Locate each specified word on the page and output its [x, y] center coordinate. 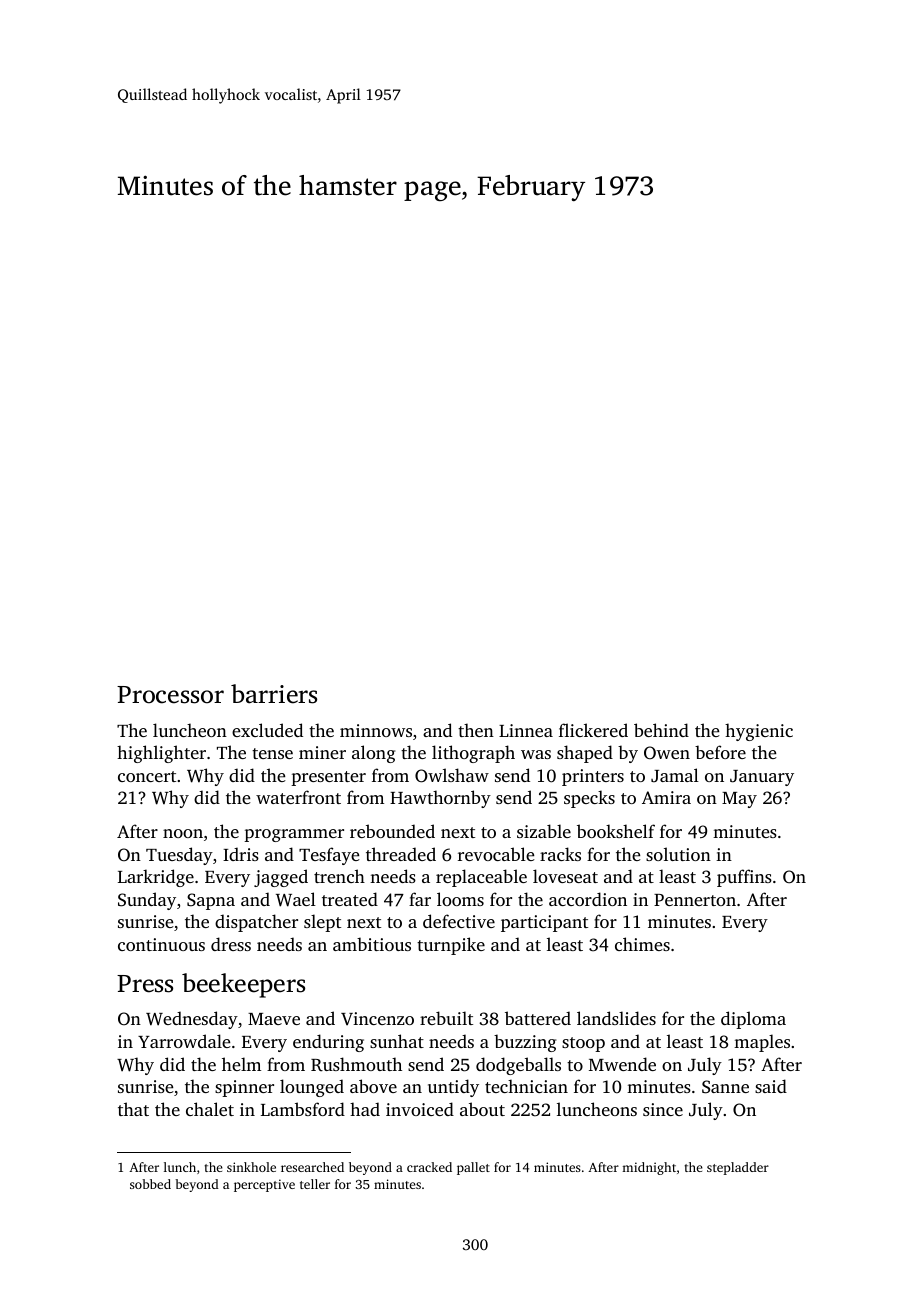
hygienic [759, 732]
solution [678, 854]
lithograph [473, 754]
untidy [453, 1088]
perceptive [264, 1185]
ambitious [372, 944]
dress [231, 944]
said [771, 1086]
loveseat [565, 876]
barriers [274, 694]
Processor [170, 695]
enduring [328, 1043]
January [762, 778]
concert [147, 776]
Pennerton [695, 900]
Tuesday [179, 856]
